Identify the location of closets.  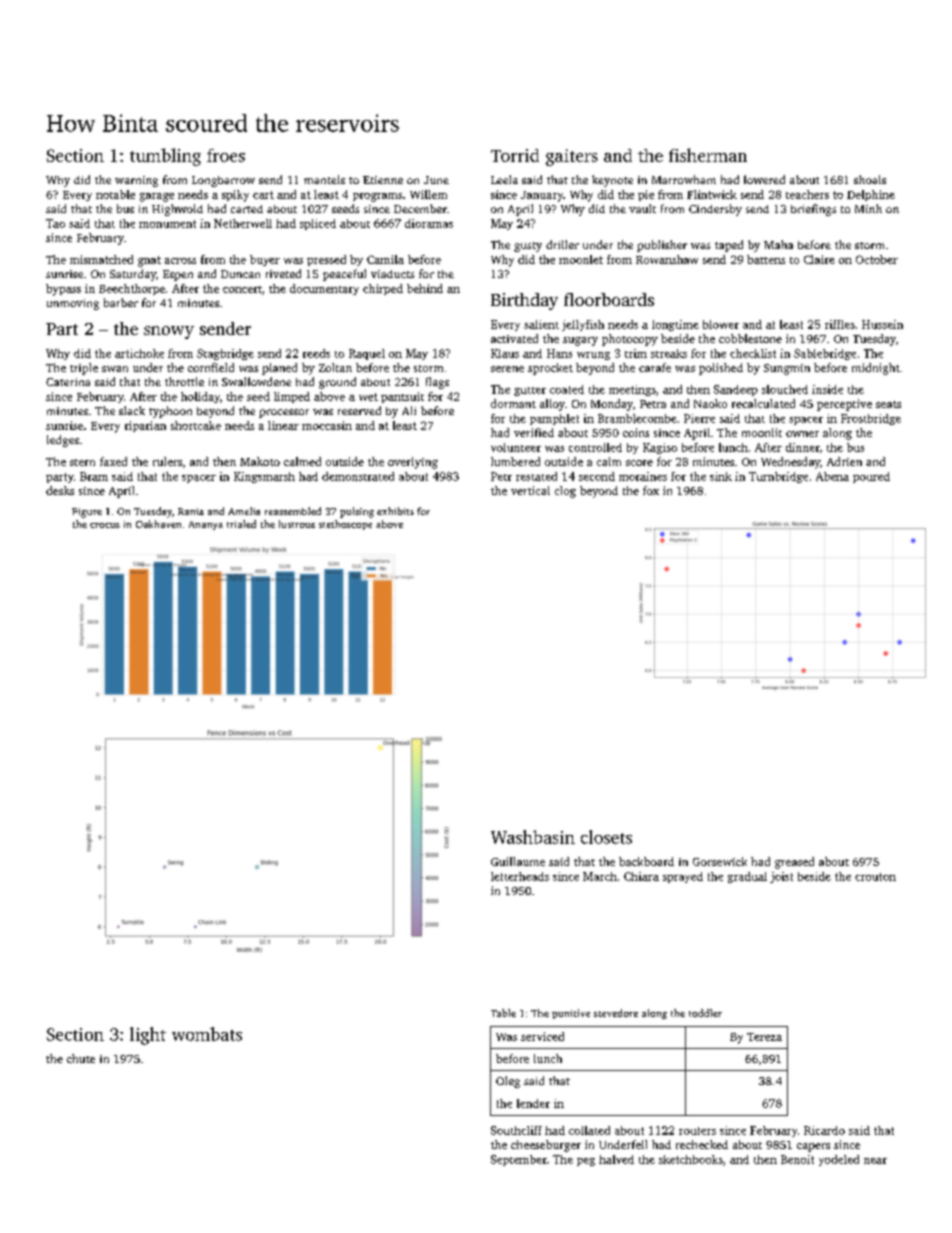
(606, 837).
